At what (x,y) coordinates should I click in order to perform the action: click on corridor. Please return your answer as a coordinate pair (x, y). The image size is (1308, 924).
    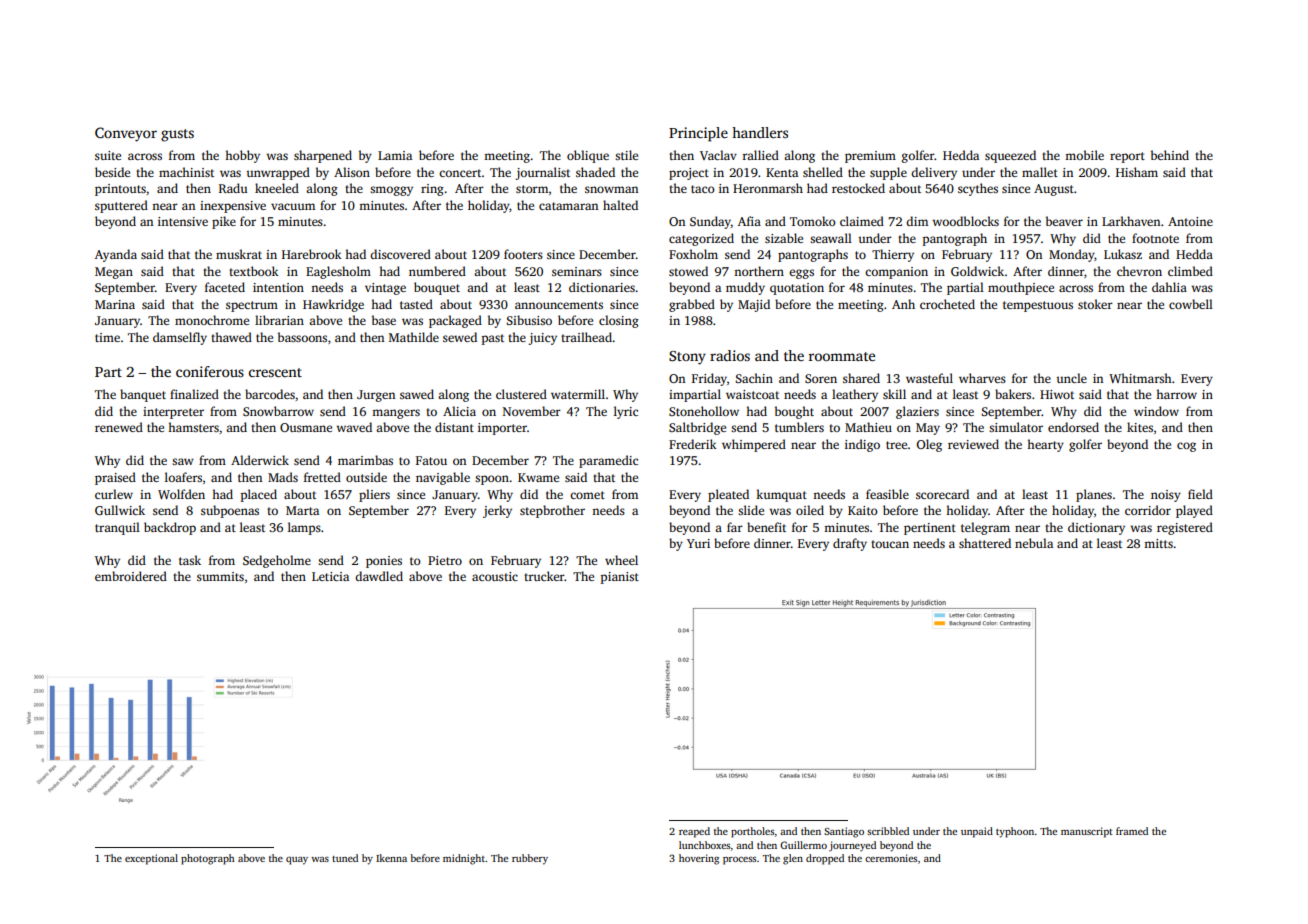
    Looking at the image, I should click on (1148, 510).
